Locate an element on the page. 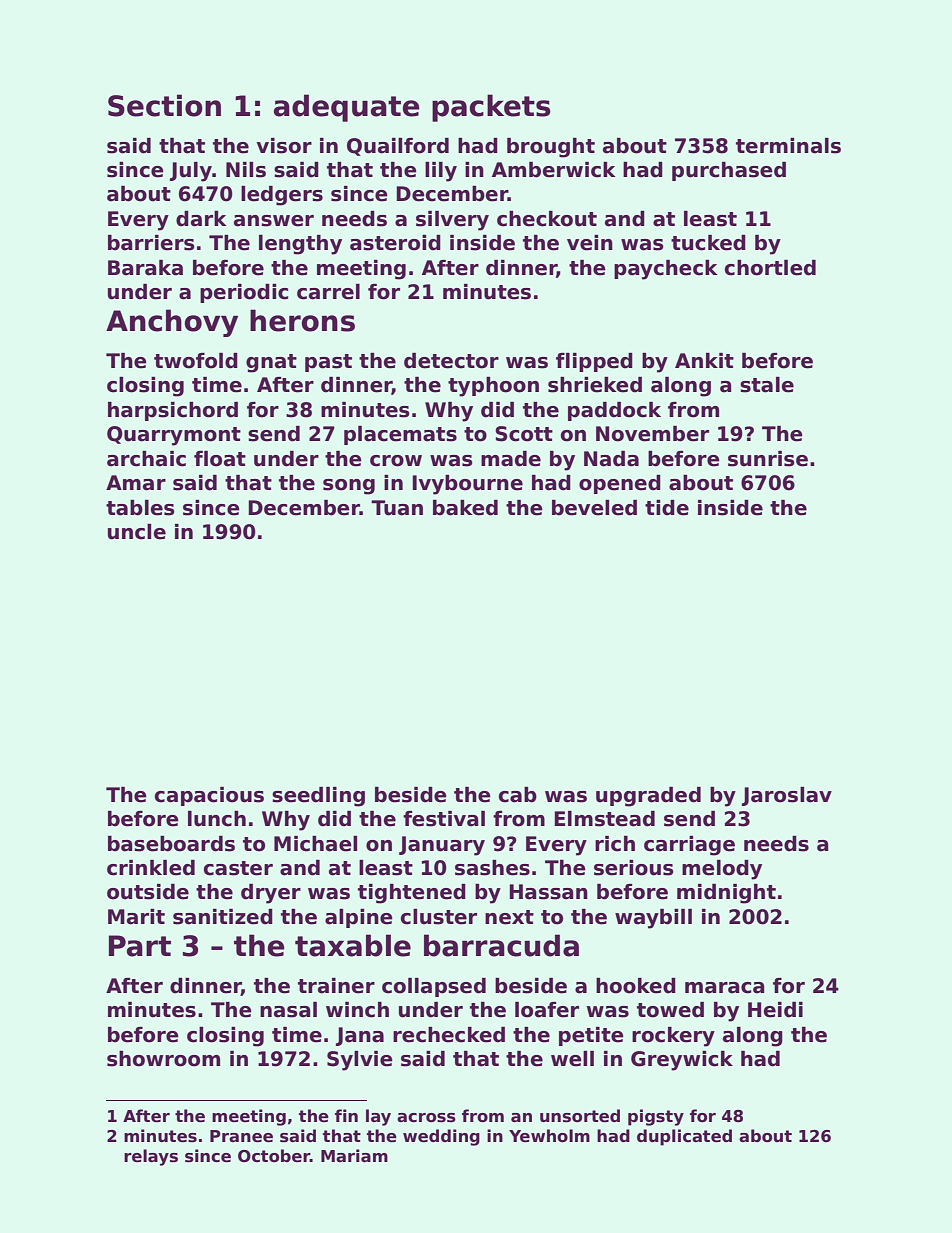  purchased is located at coordinates (729, 171).
